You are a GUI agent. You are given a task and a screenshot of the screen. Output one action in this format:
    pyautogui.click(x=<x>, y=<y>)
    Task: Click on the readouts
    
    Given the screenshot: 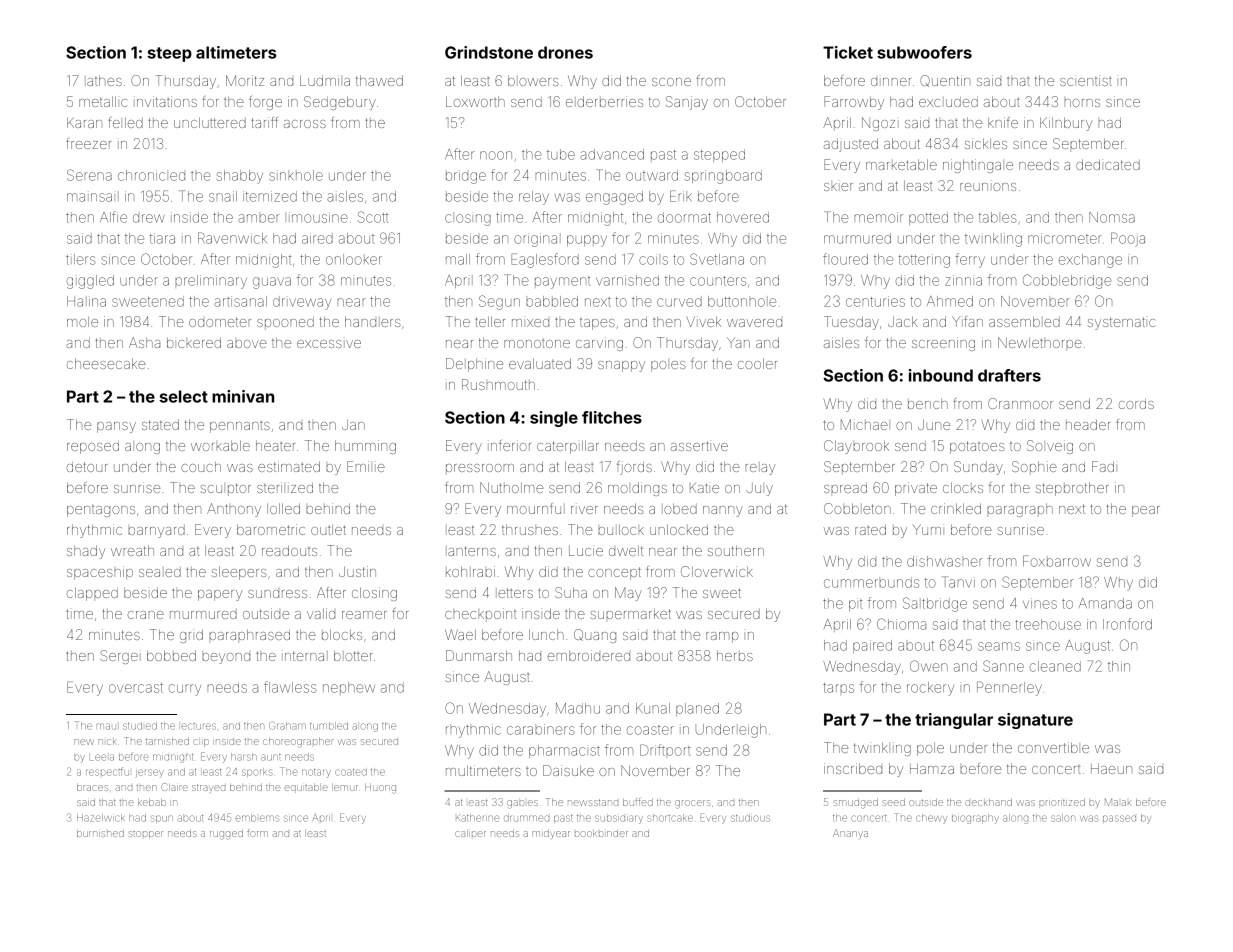 What is the action you would take?
    pyautogui.click(x=289, y=550)
